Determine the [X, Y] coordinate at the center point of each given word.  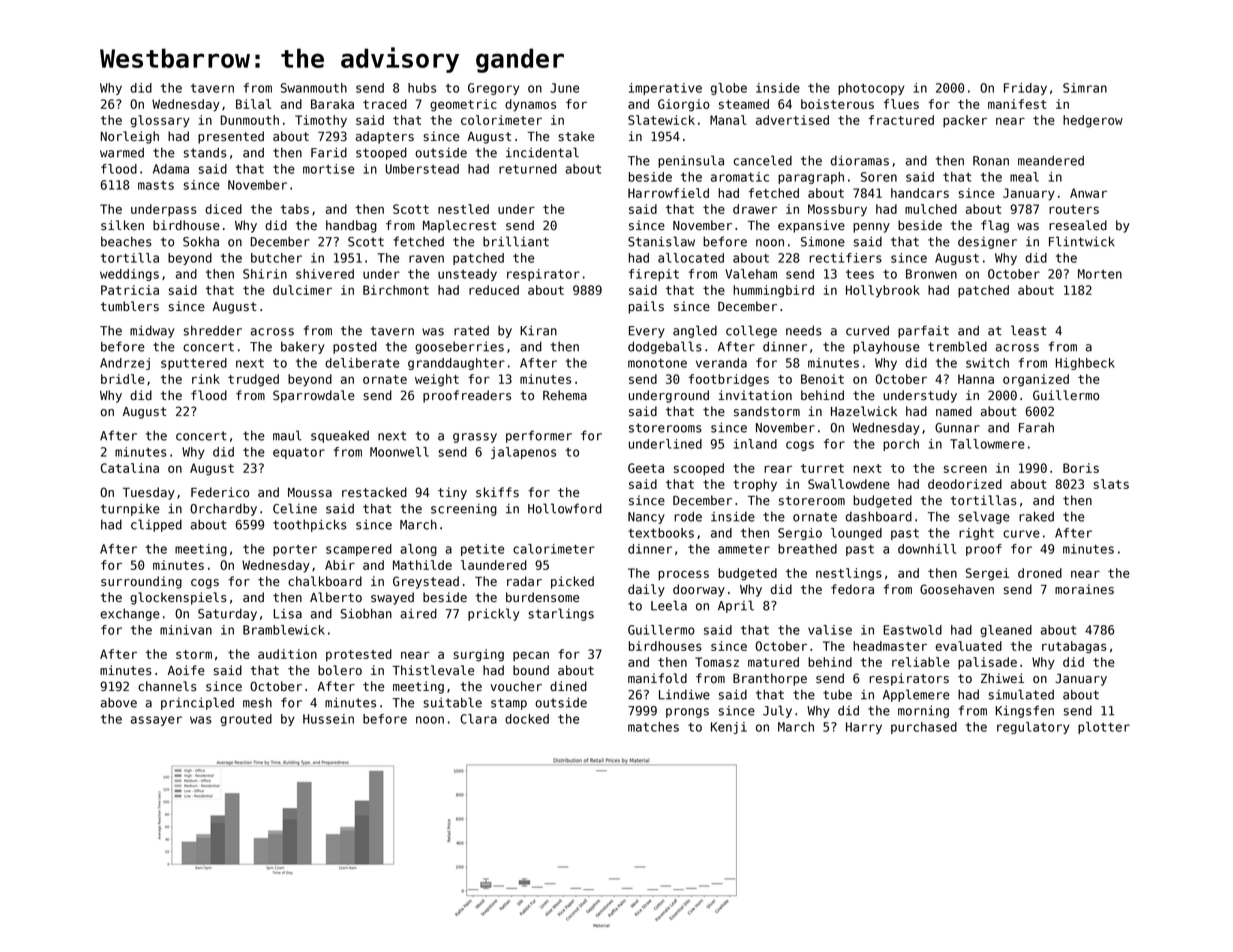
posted [355, 347]
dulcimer [302, 290]
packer [965, 121]
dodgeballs [665, 347]
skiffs [497, 492]
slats [1111, 484]
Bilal [253, 104]
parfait [923, 331]
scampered [359, 550]
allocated [691, 258]
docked [527, 719]
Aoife [186, 670]
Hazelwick [864, 411]
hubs [422, 88]
